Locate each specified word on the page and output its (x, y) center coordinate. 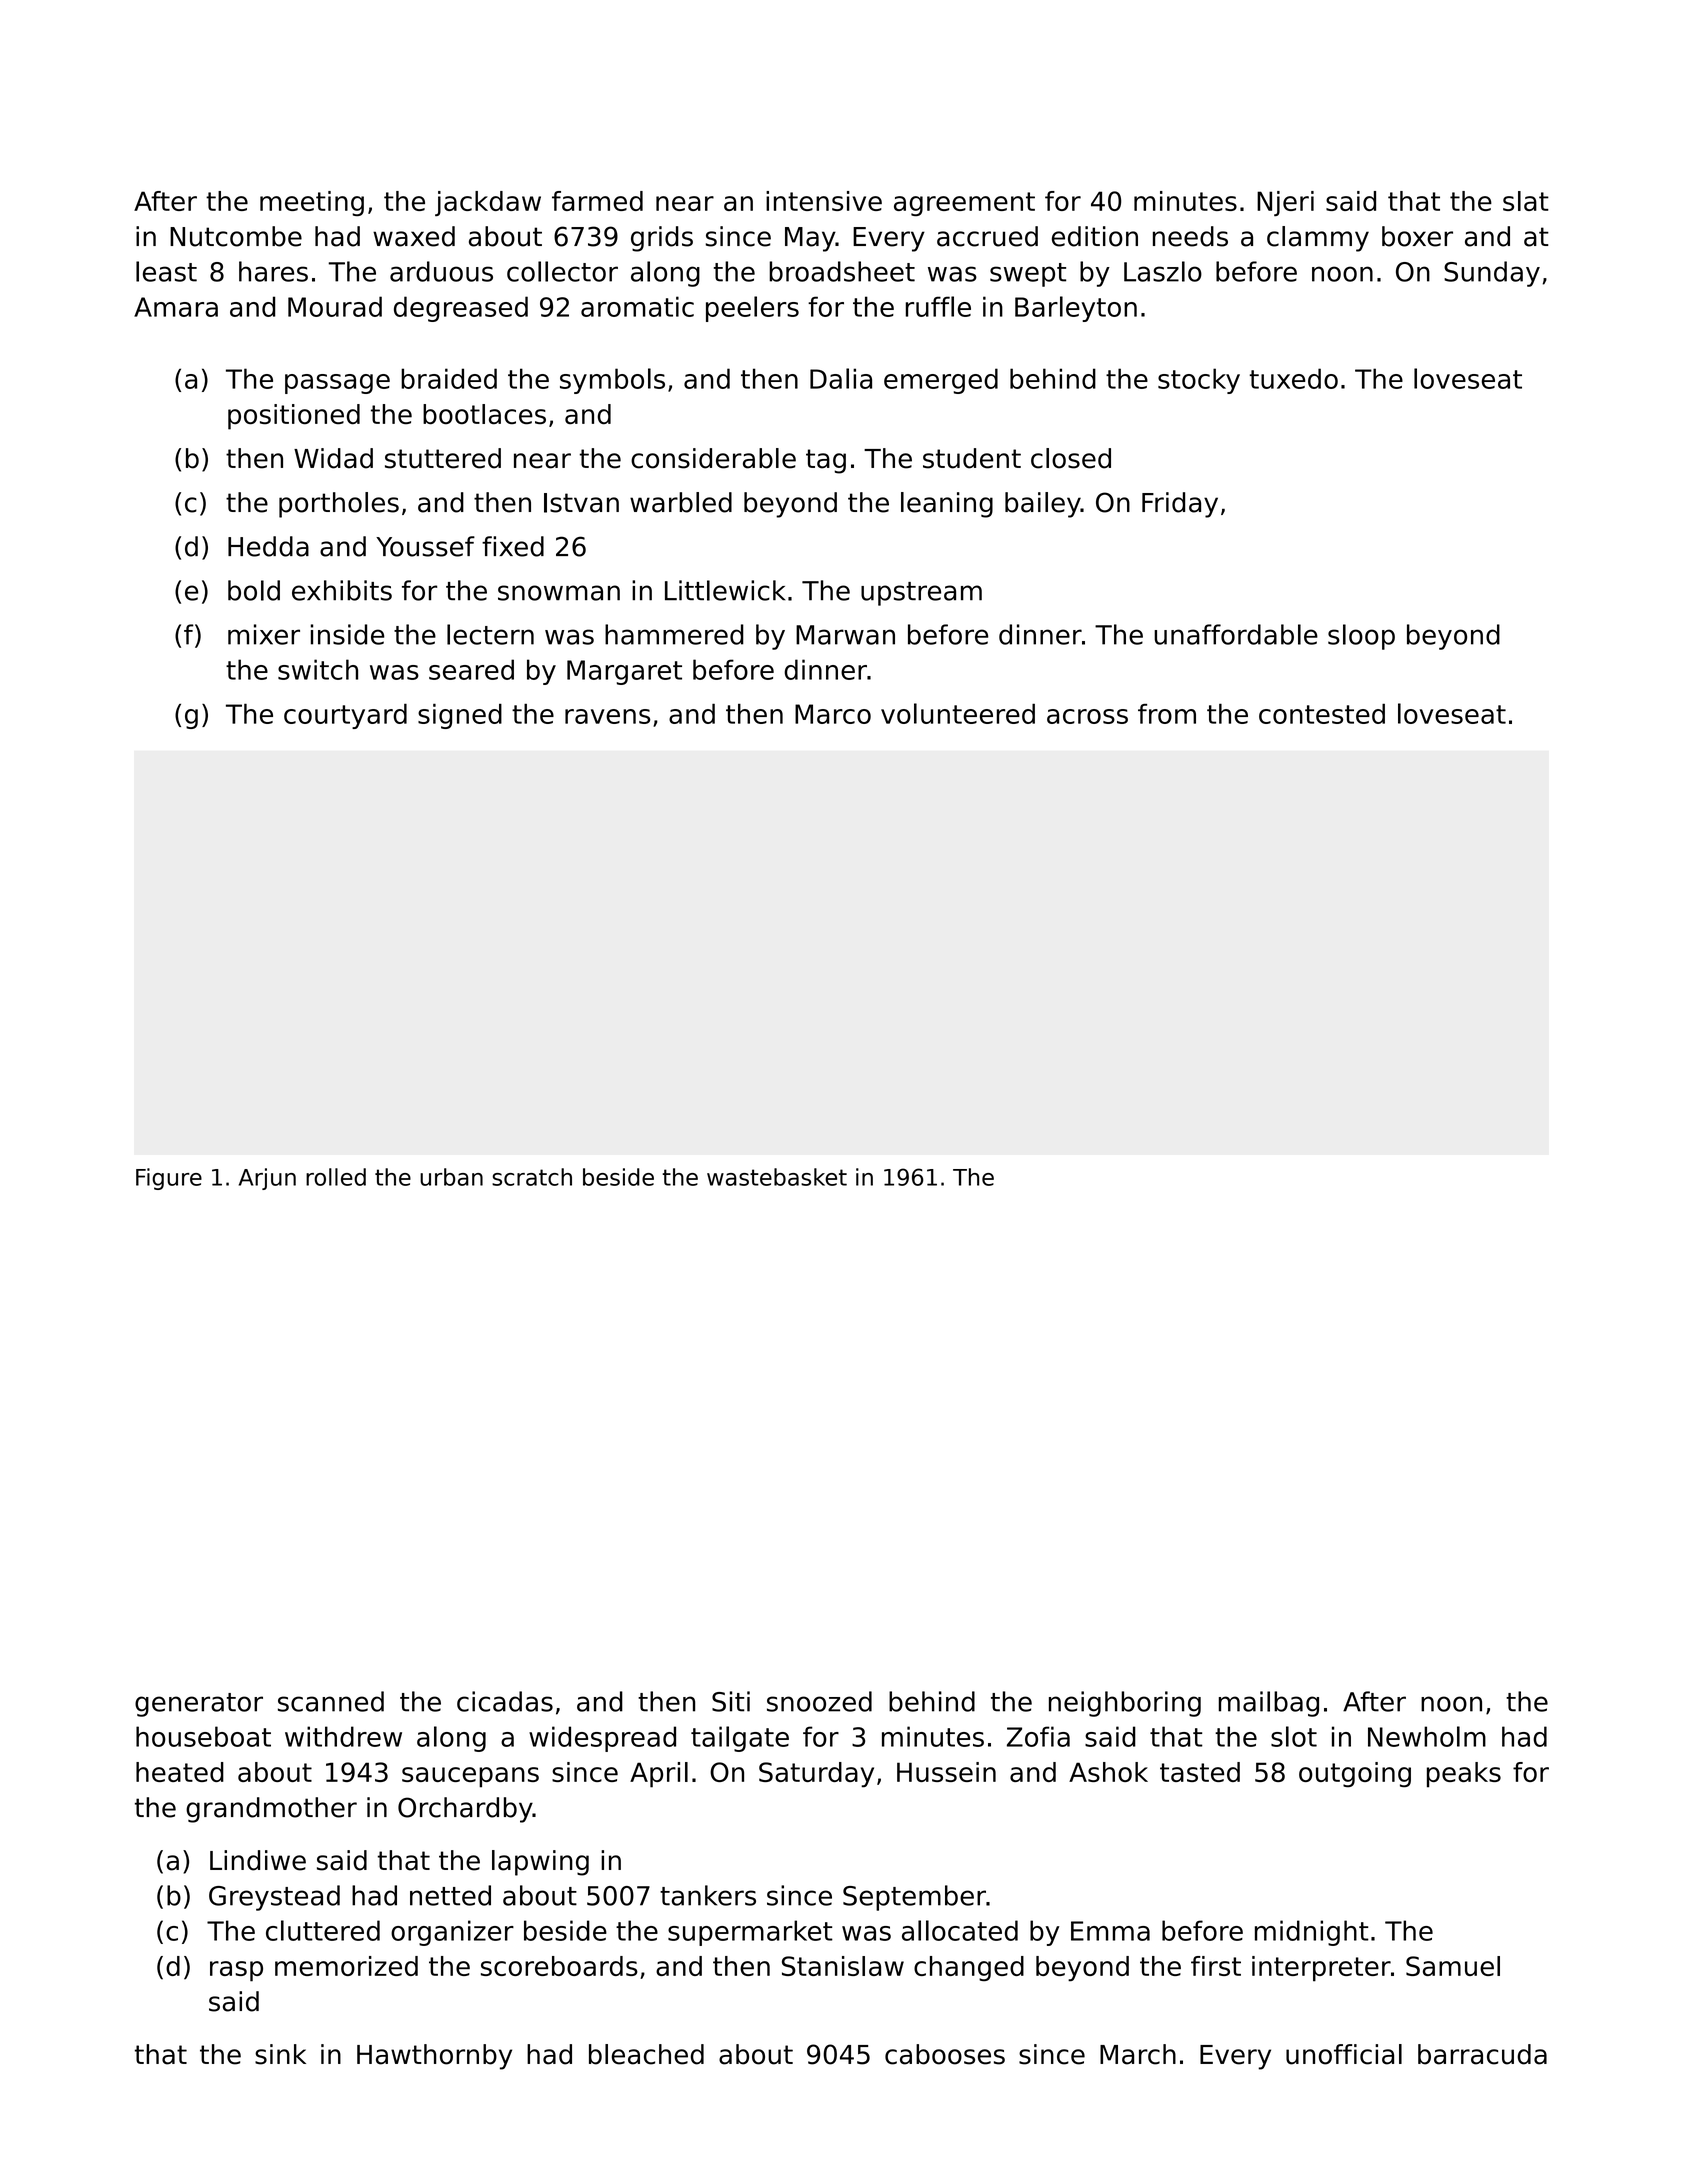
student (972, 458)
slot (1294, 1736)
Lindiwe (258, 1860)
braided (449, 378)
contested (1322, 714)
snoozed (819, 1701)
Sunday (1492, 274)
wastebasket (777, 1177)
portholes (339, 505)
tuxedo (1294, 378)
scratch (532, 1177)
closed (1071, 458)
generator (199, 1705)
